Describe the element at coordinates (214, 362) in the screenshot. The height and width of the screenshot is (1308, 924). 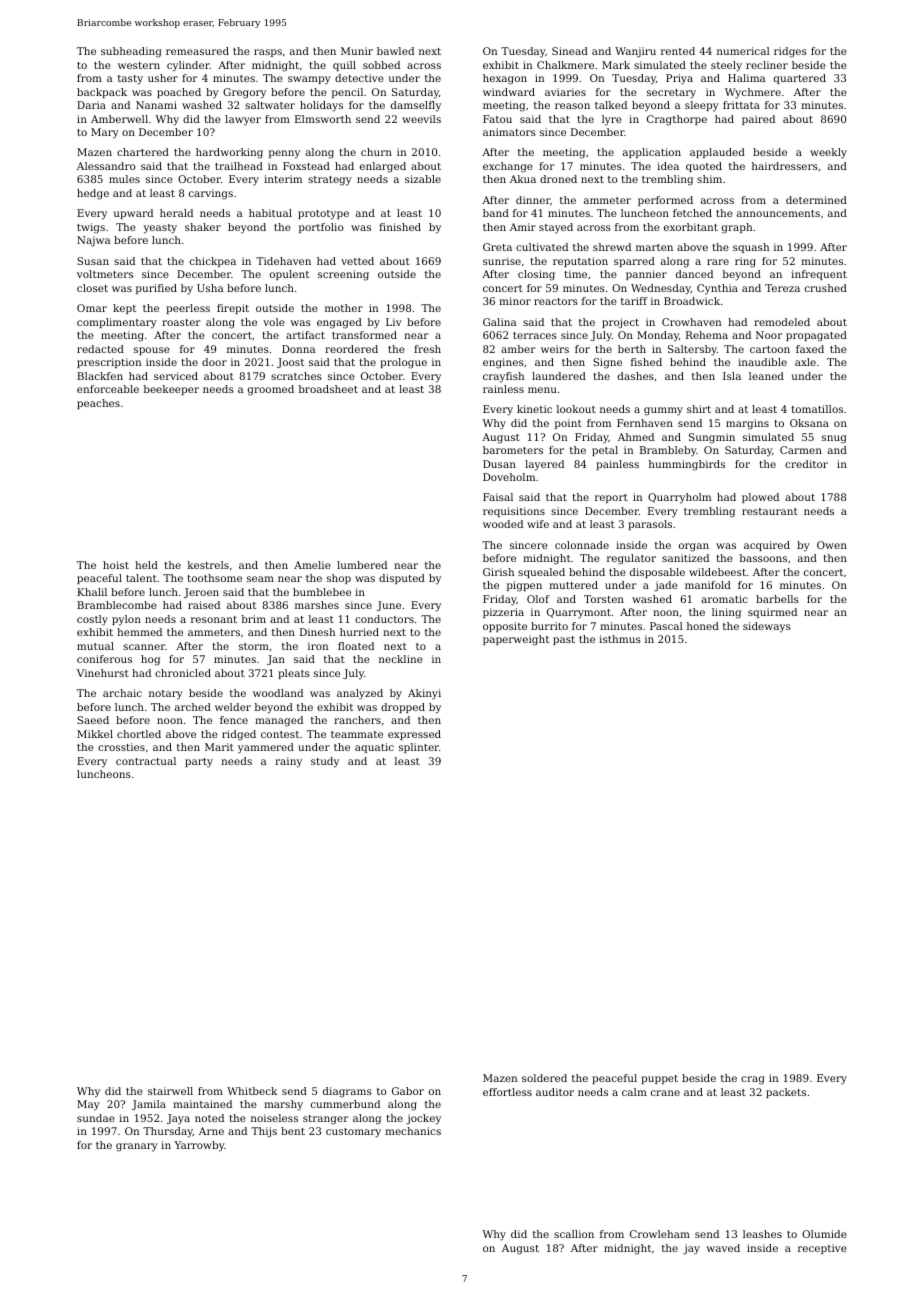
I see `door` at that location.
